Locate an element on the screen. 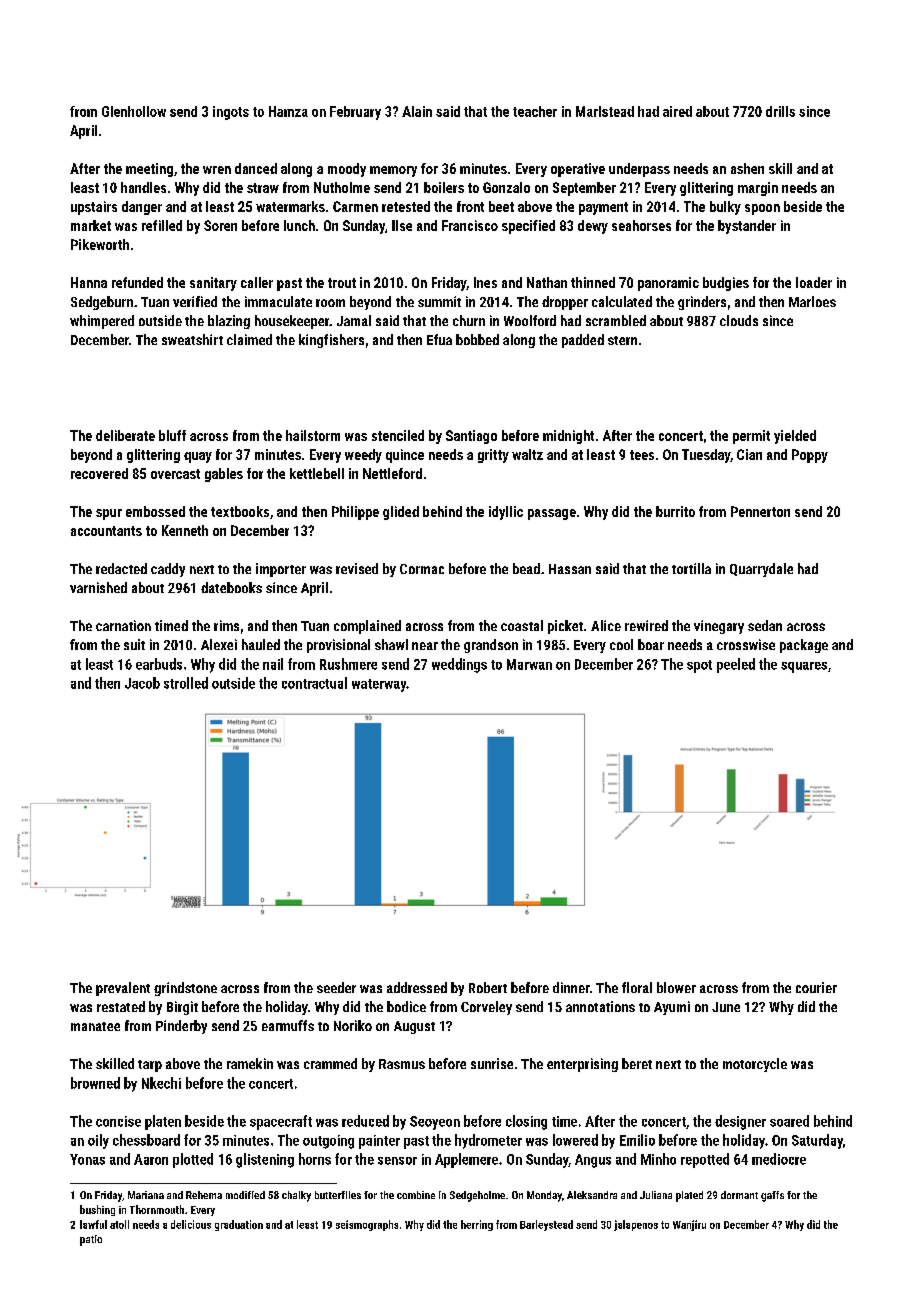  prevalent is located at coordinates (123, 989).
